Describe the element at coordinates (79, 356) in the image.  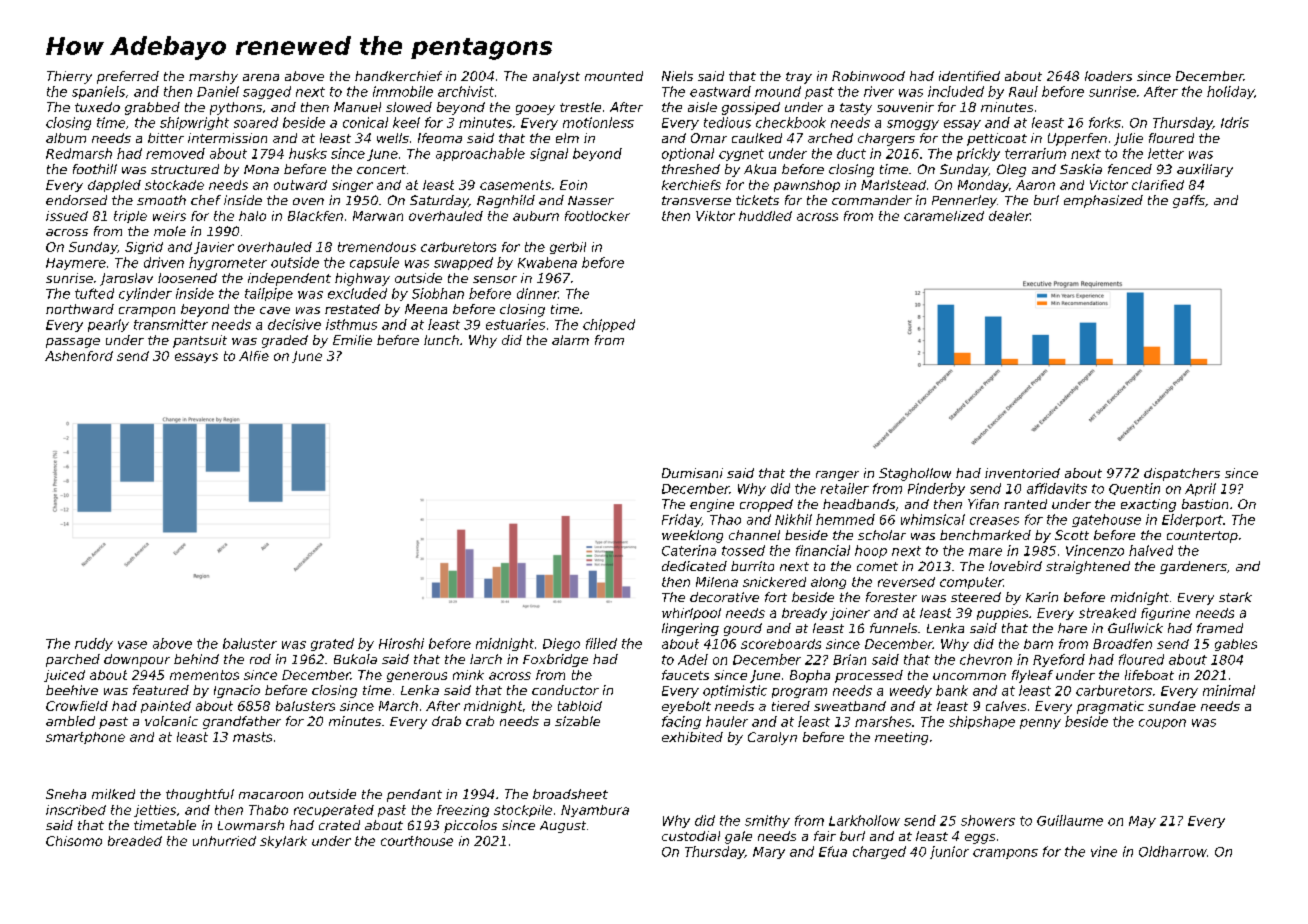
I see `Ashenford` at that location.
